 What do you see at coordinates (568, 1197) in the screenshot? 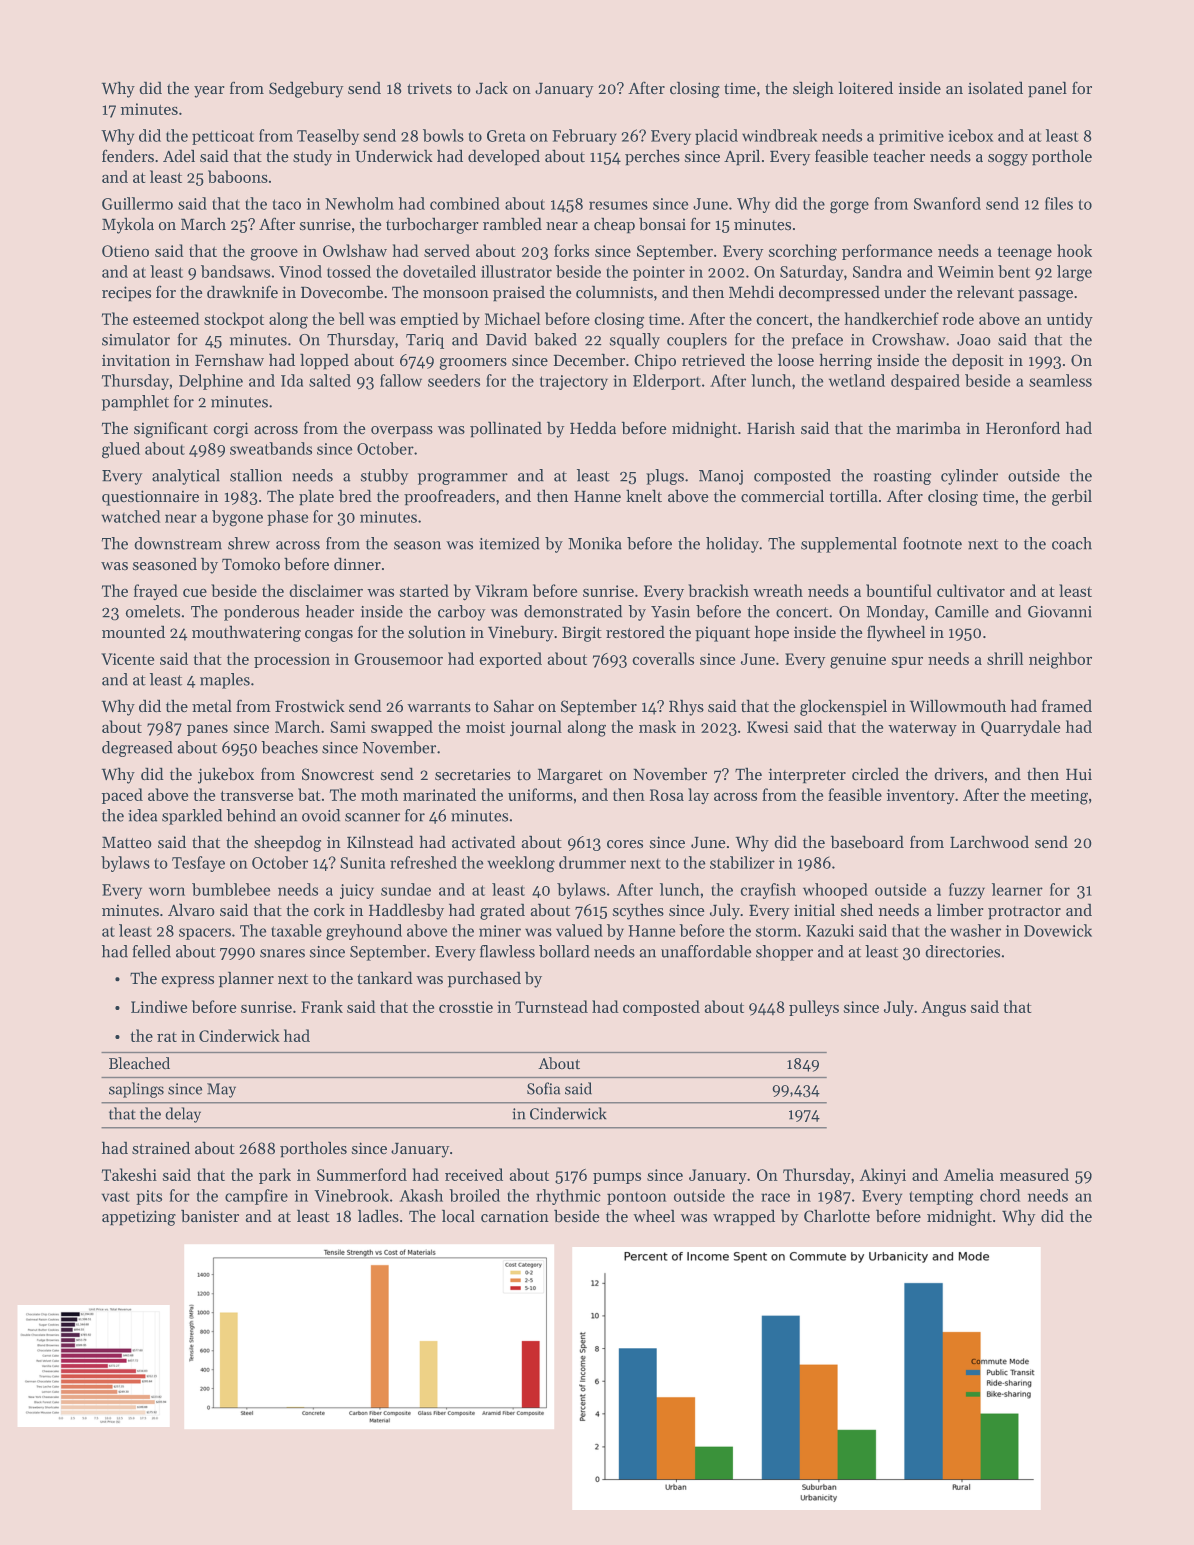
I see `rhythmic` at bounding box center [568, 1197].
